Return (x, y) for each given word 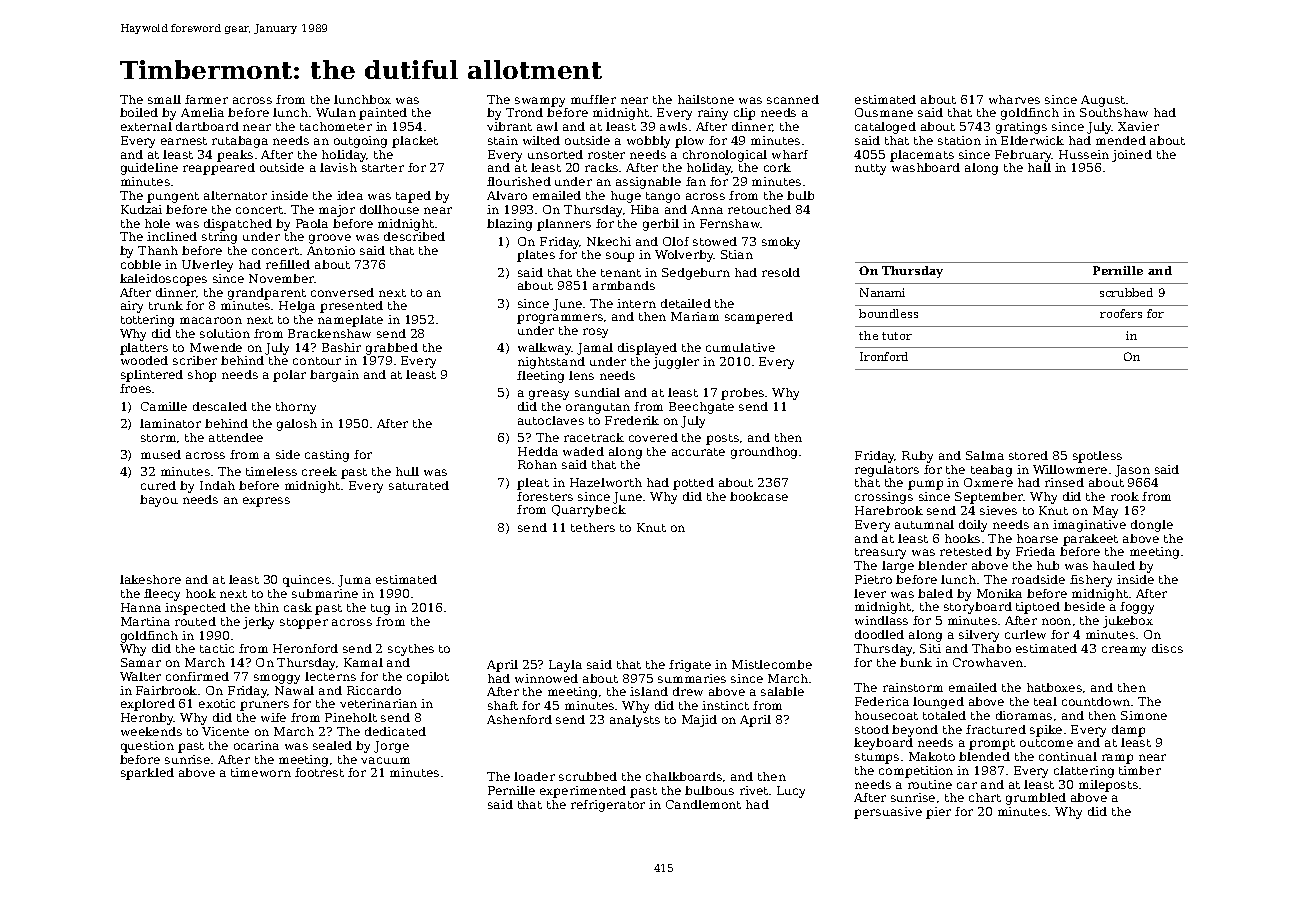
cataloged (885, 128)
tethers (593, 527)
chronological (725, 156)
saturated (419, 485)
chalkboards (684, 776)
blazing (509, 225)
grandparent (267, 294)
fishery (1091, 581)
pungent (173, 197)
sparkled (147, 774)
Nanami (882, 292)
